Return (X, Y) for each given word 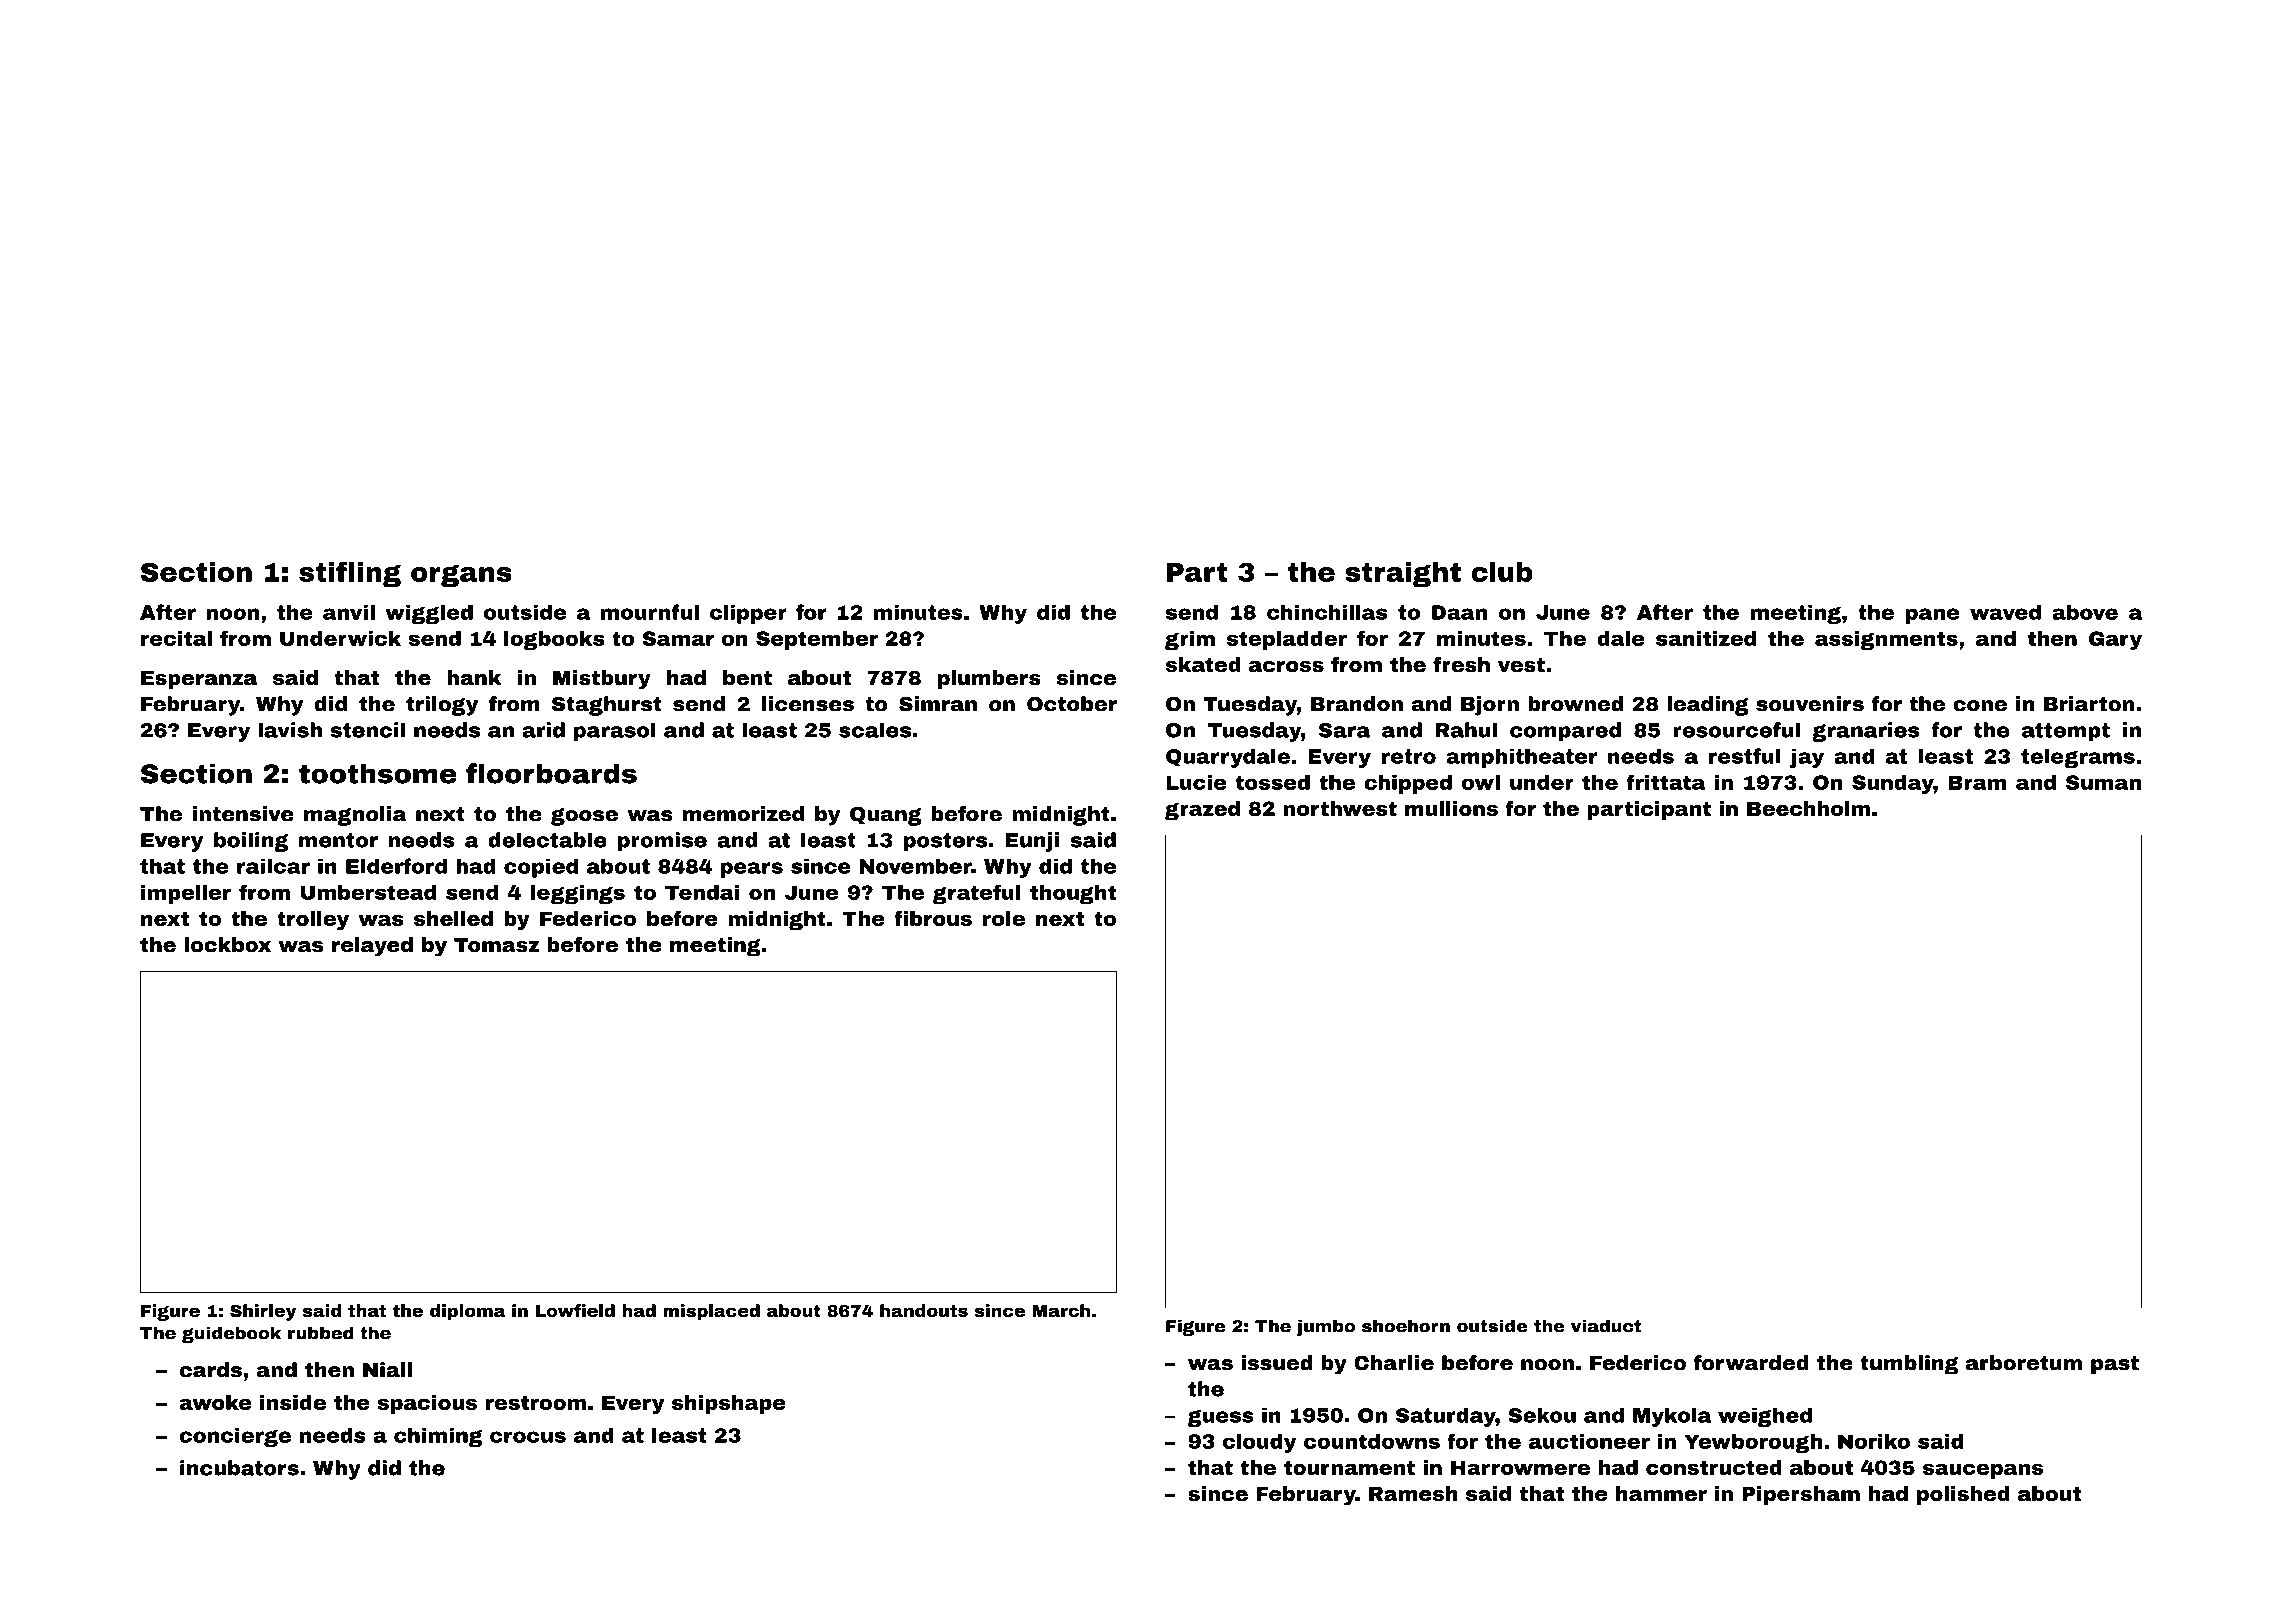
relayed (372, 947)
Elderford (396, 866)
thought (1073, 894)
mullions (1451, 808)
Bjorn (1490, 706)
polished (1963, 1495)
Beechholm (1808, 808)
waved (2005, 612)
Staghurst (607, 706)
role (1004, 918)
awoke (215, 1402)
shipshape (729, 1404)
